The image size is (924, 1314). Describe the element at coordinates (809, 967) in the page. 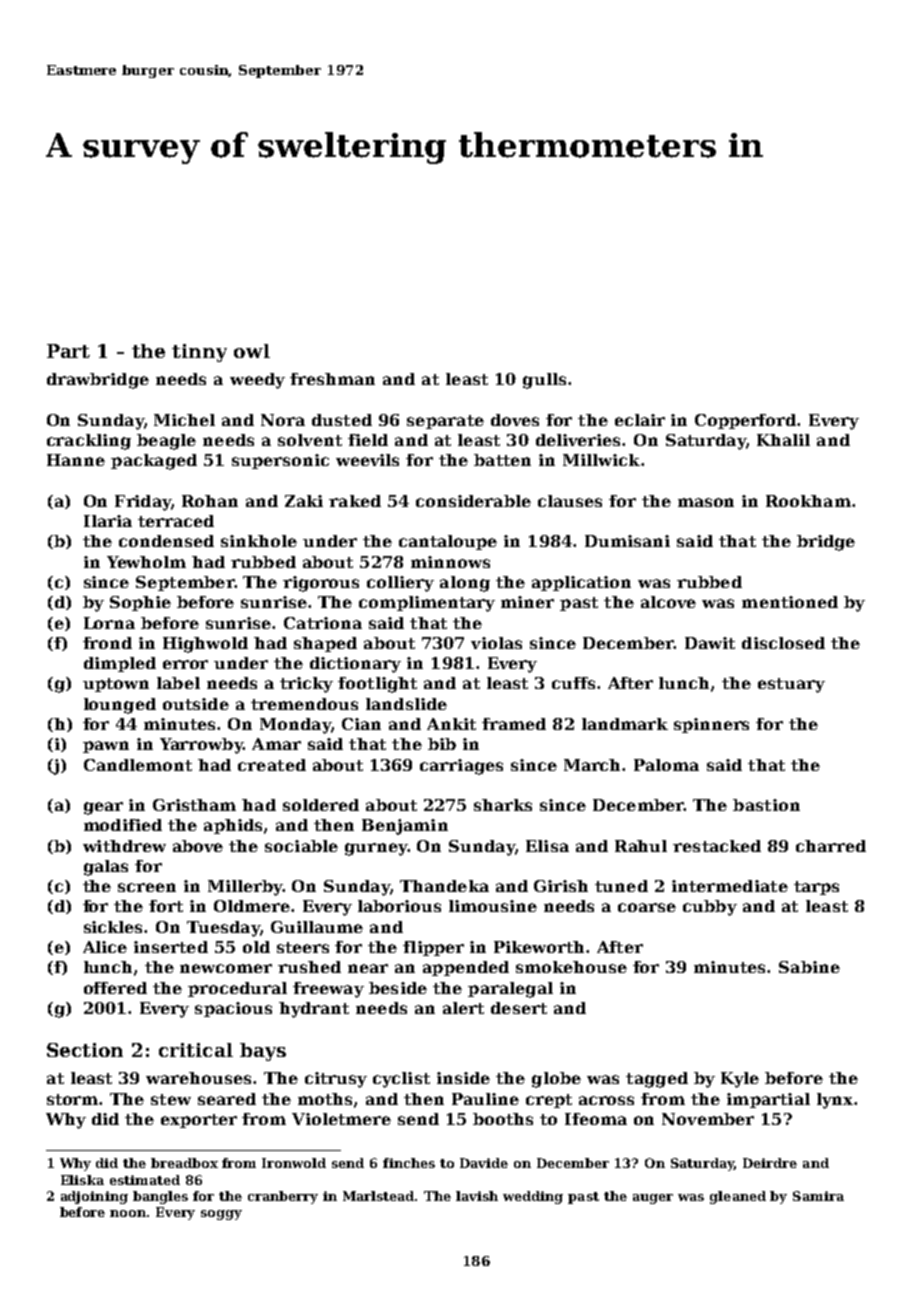

I see `Sabine` at that location.
